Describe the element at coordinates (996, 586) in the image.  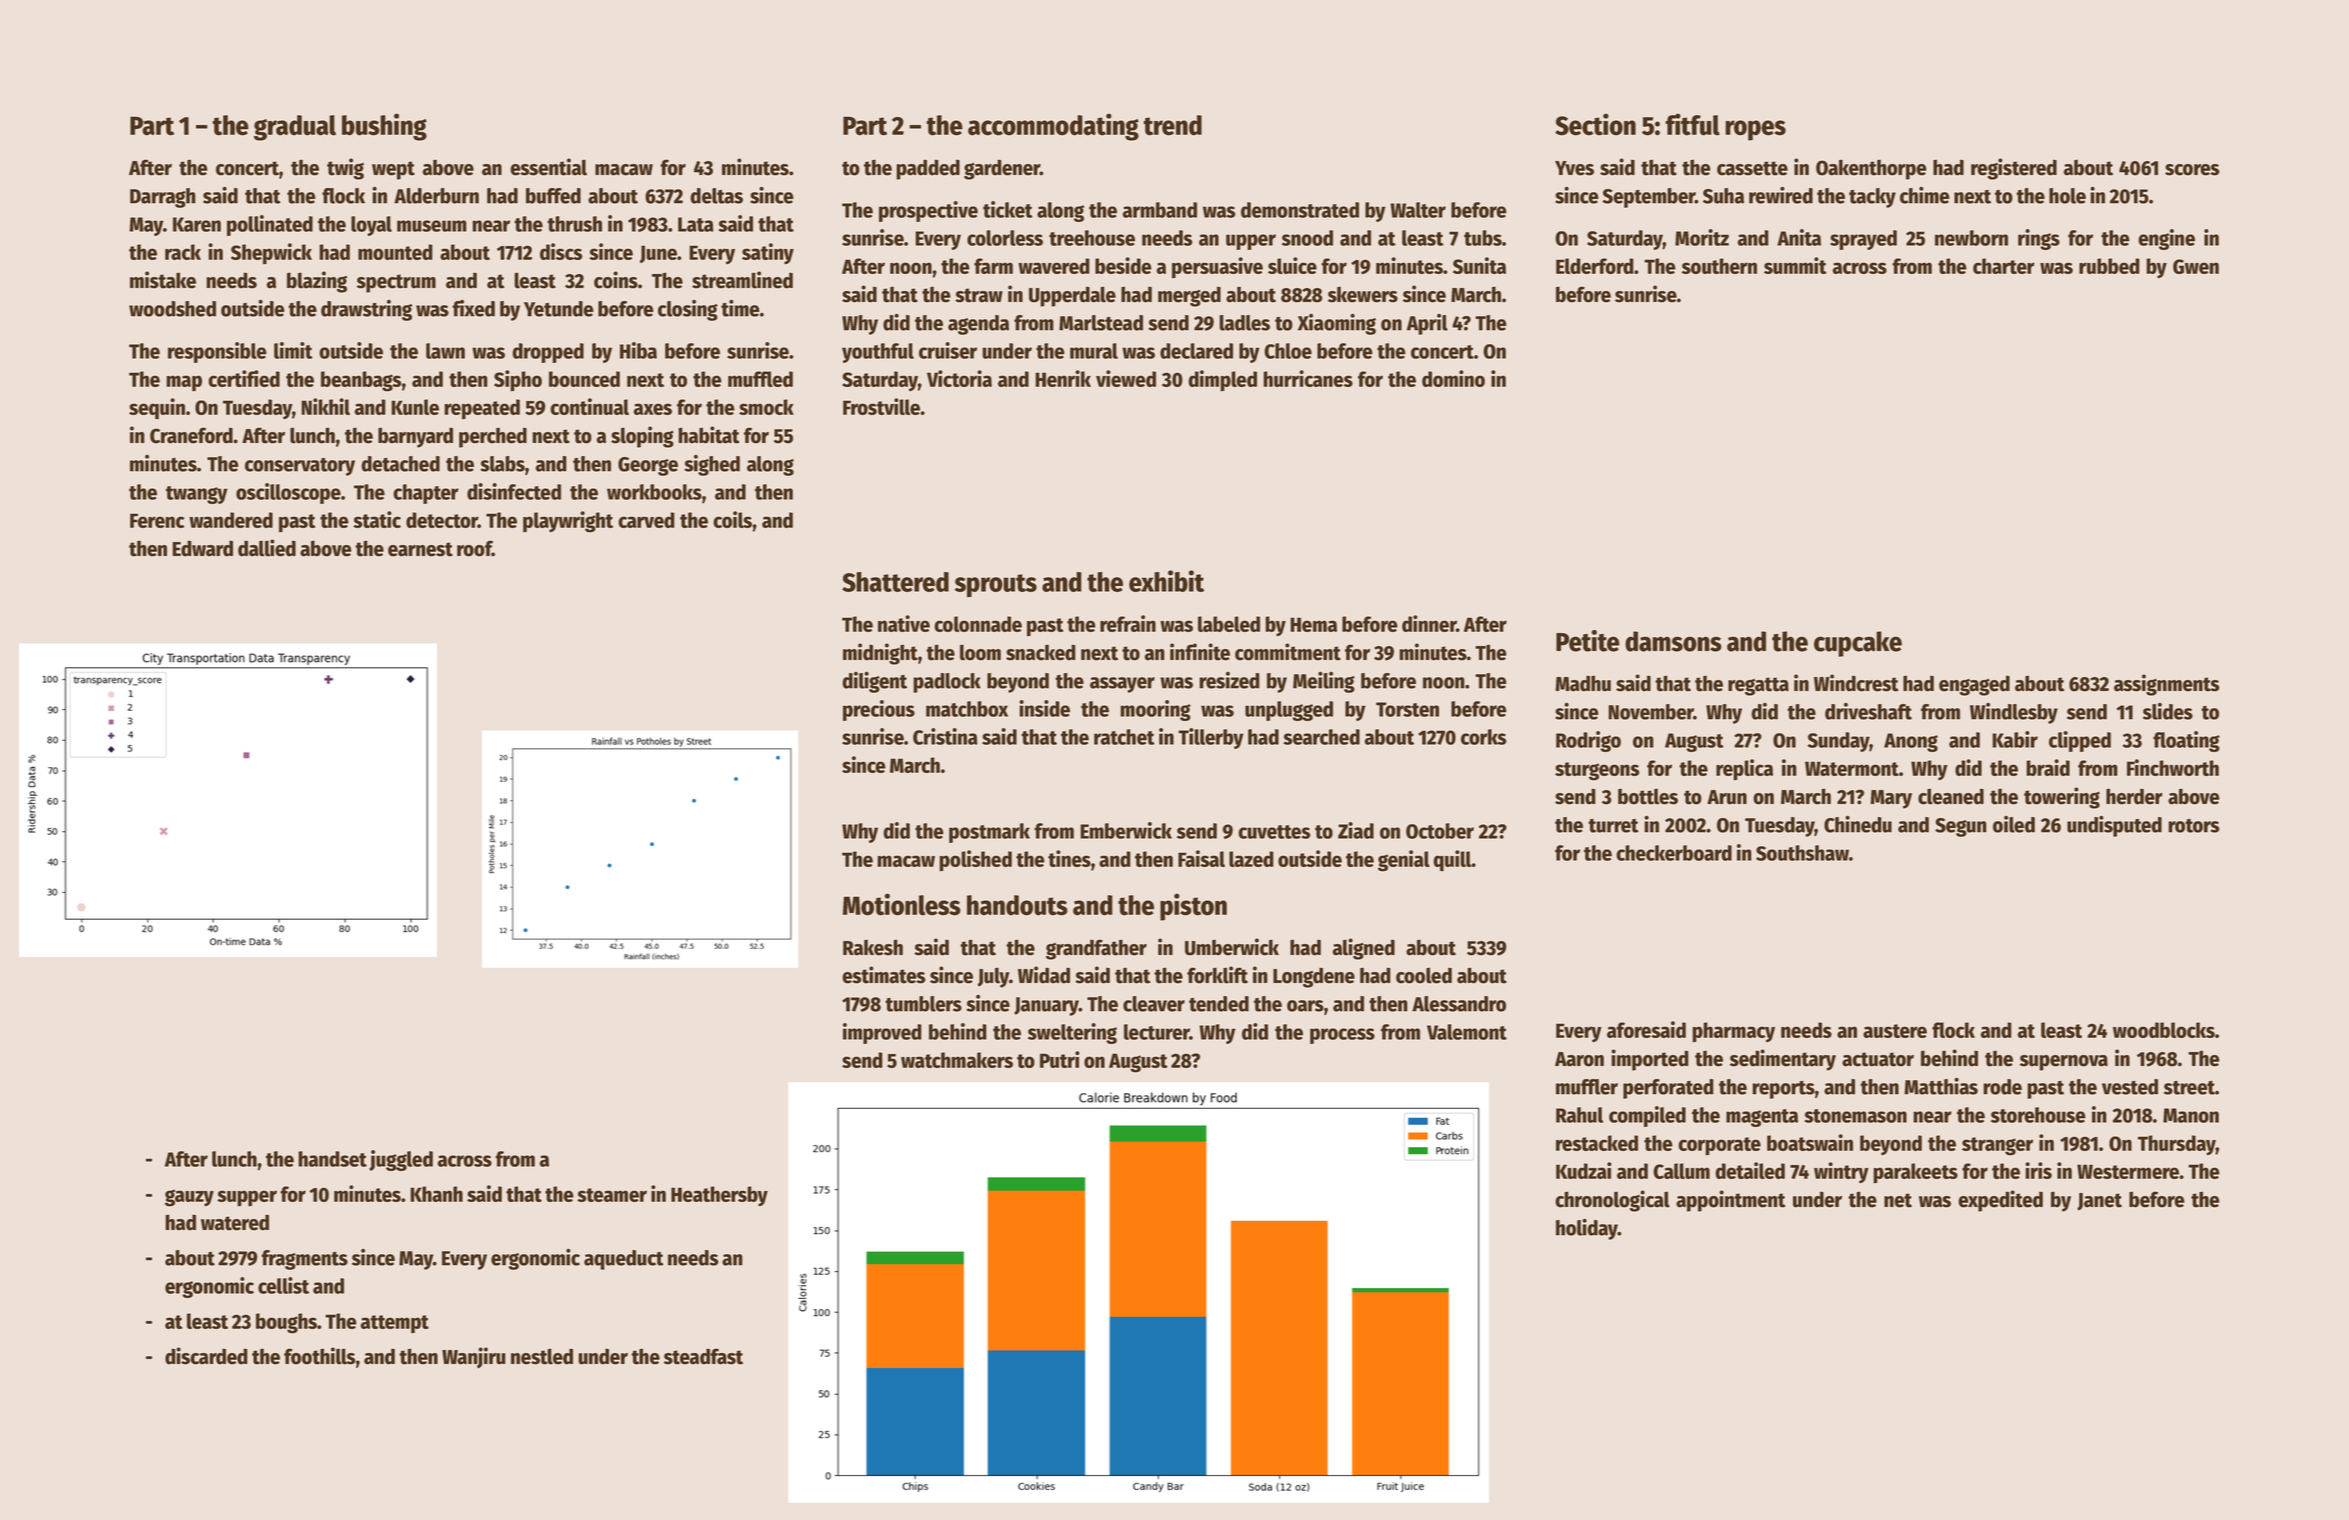
I see `sprouts` at that location.
